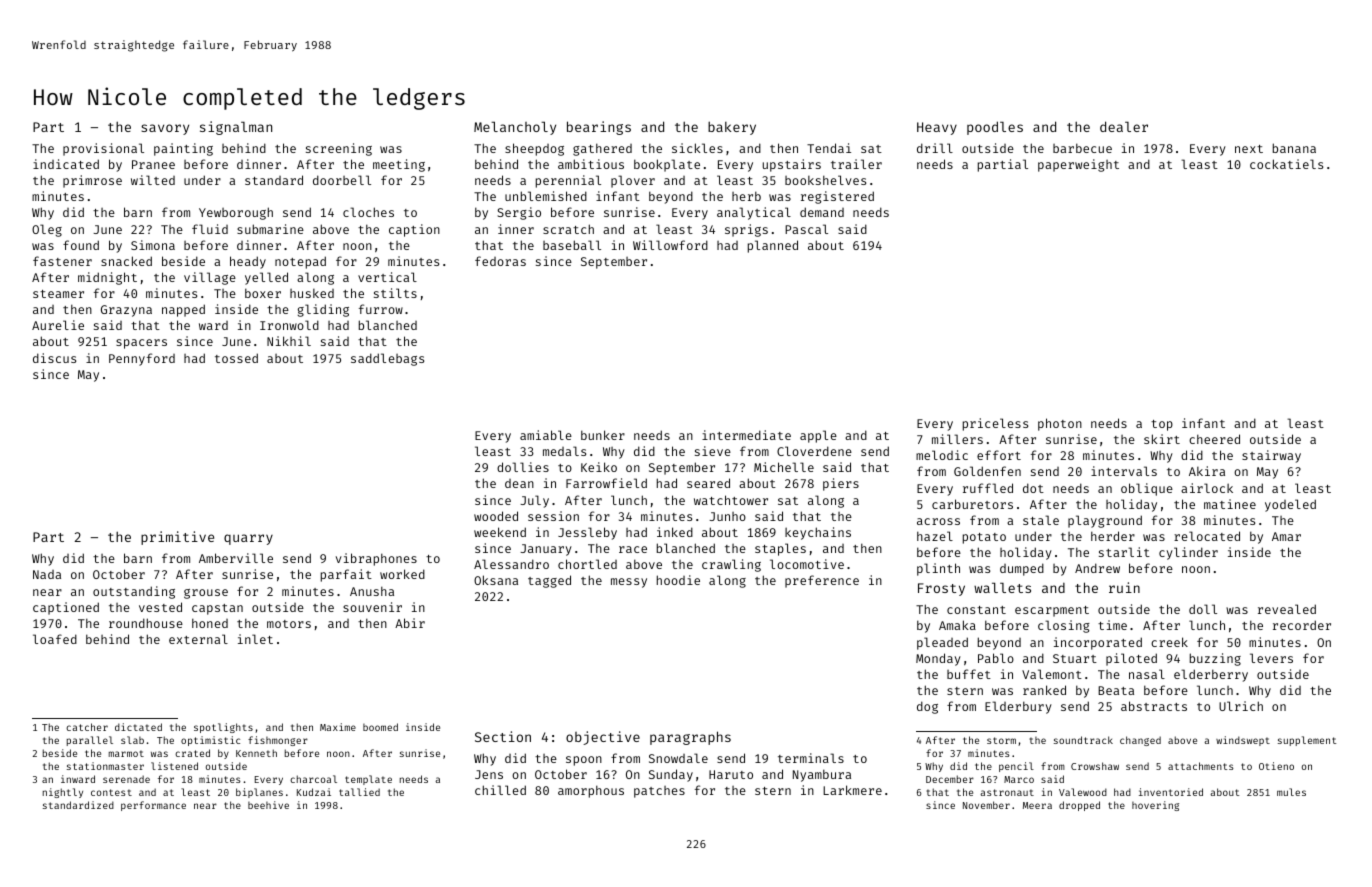  What do you see at coordinates (236, 358) in the screenshot?
I see `tossed` at bounding box center [236, 358].
